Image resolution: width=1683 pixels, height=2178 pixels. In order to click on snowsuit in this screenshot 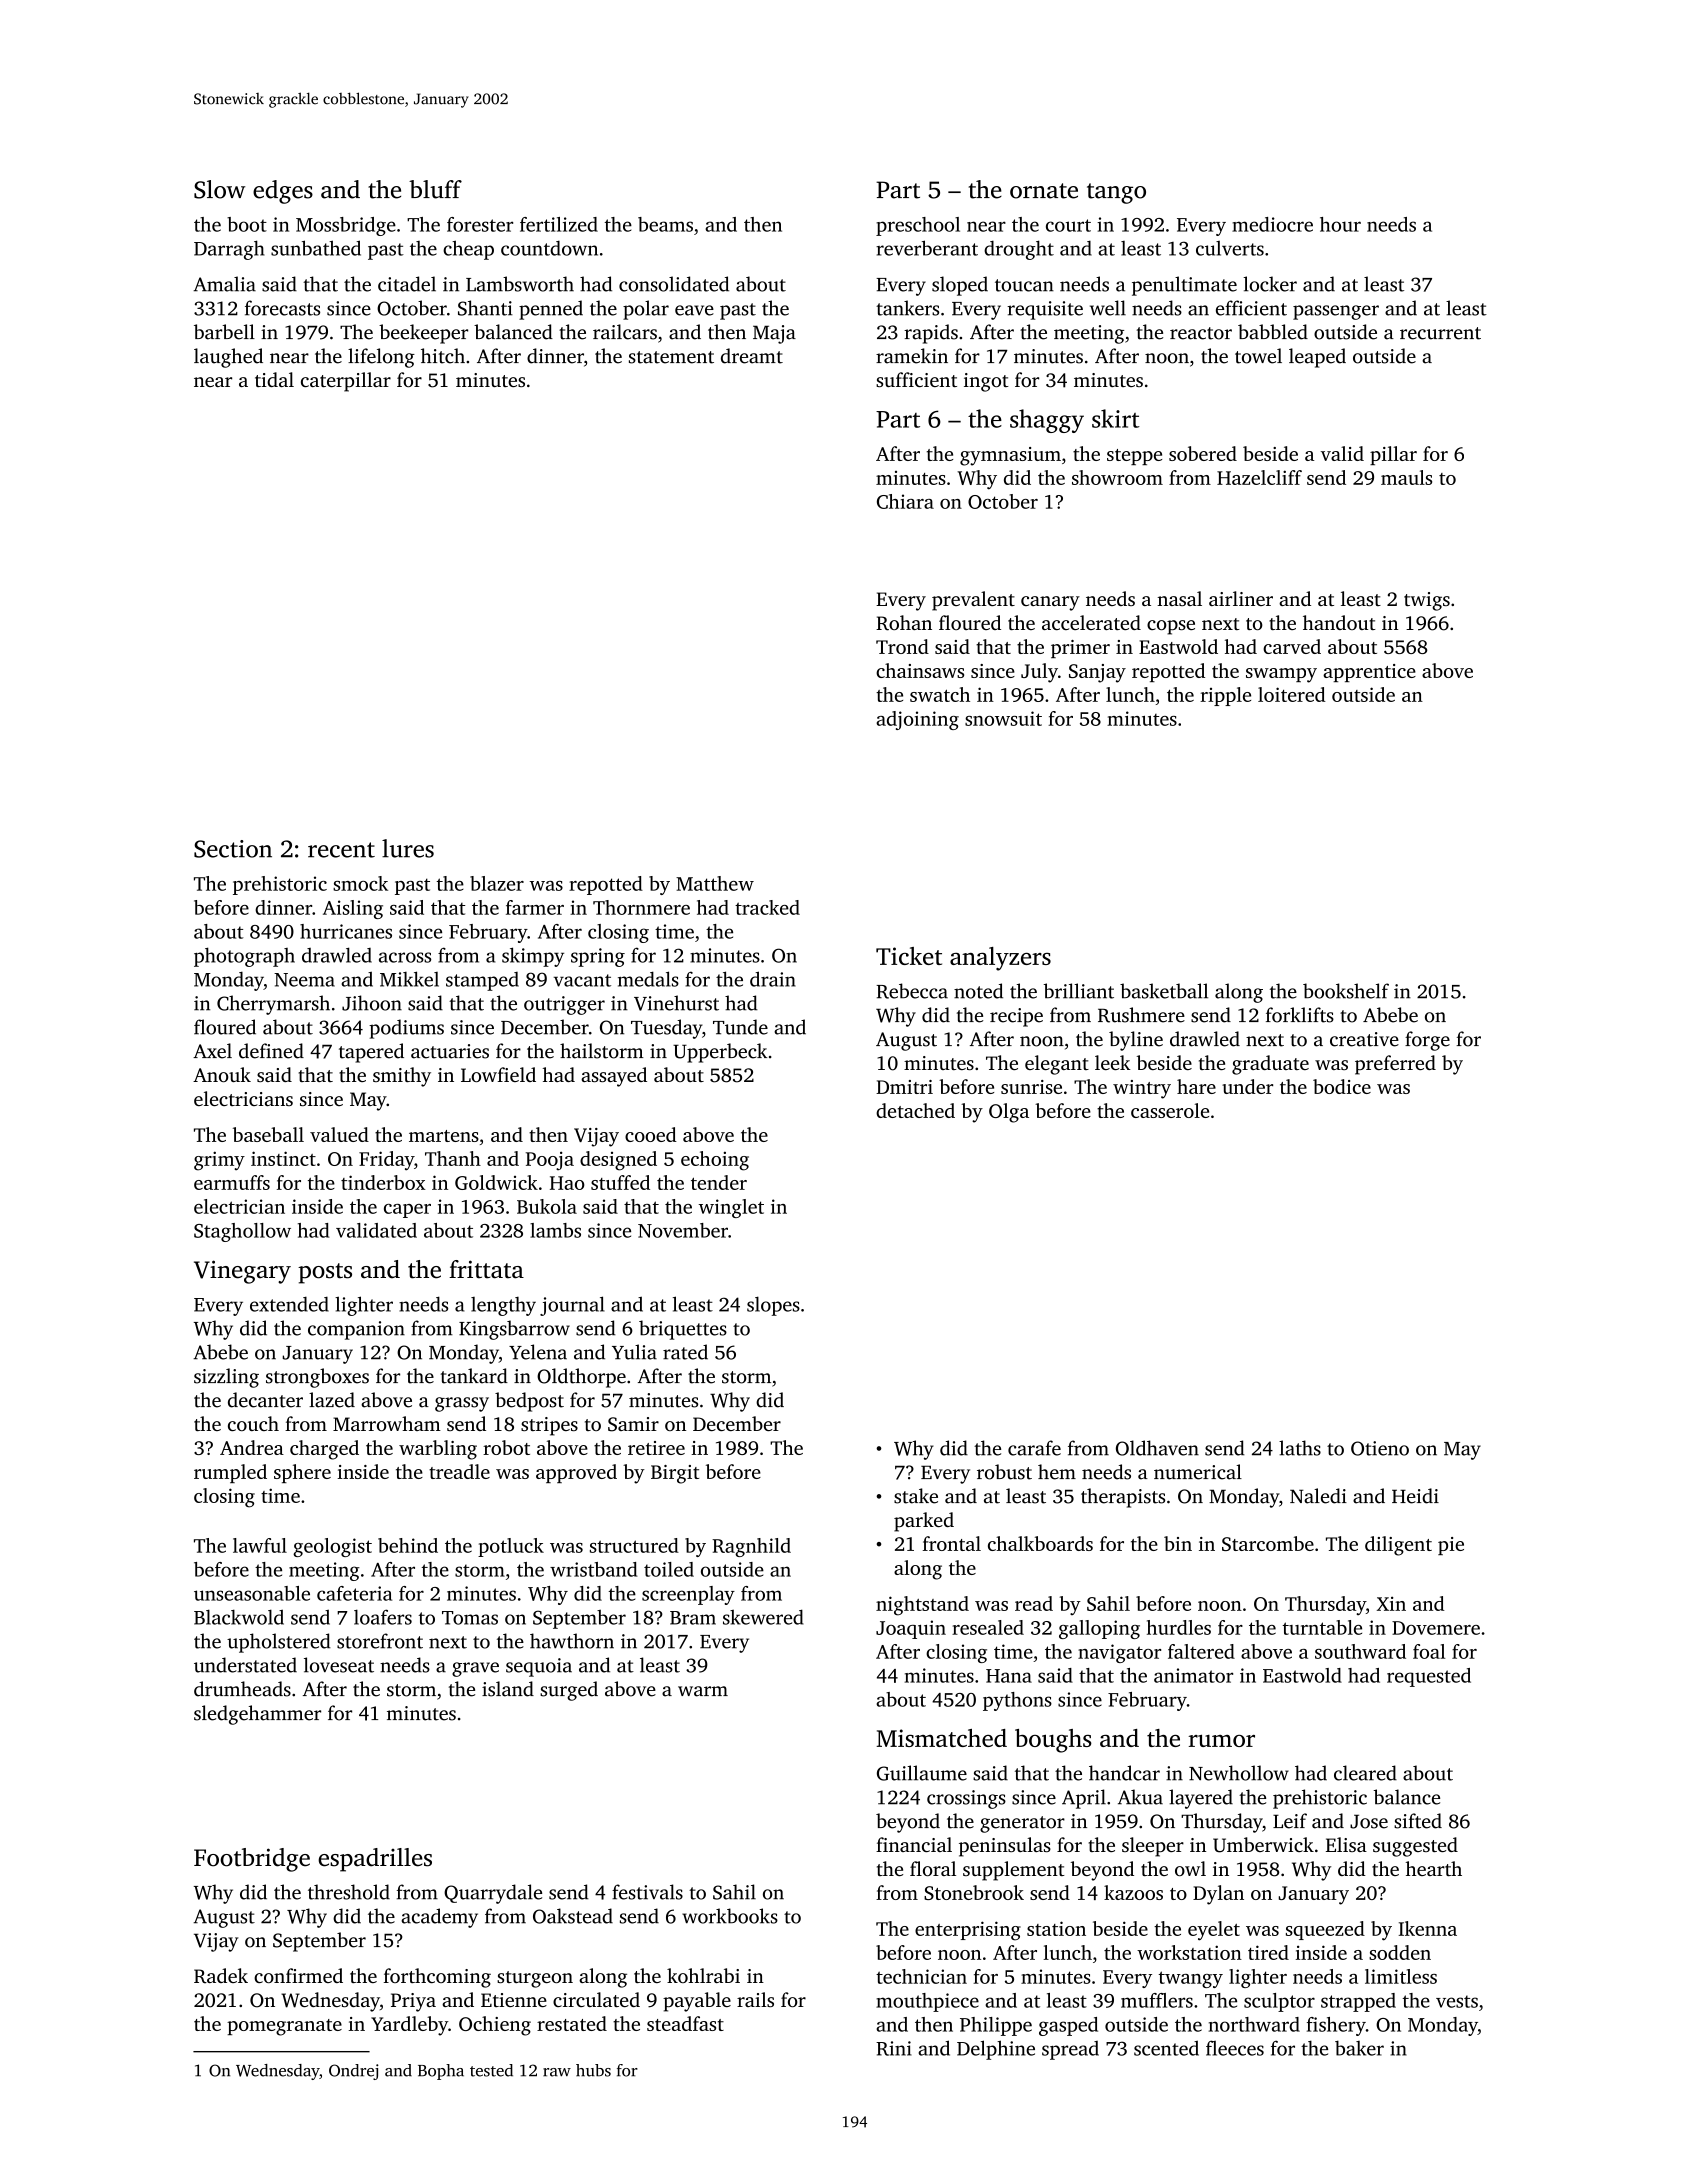, I will do `click(1003, 718)`.
